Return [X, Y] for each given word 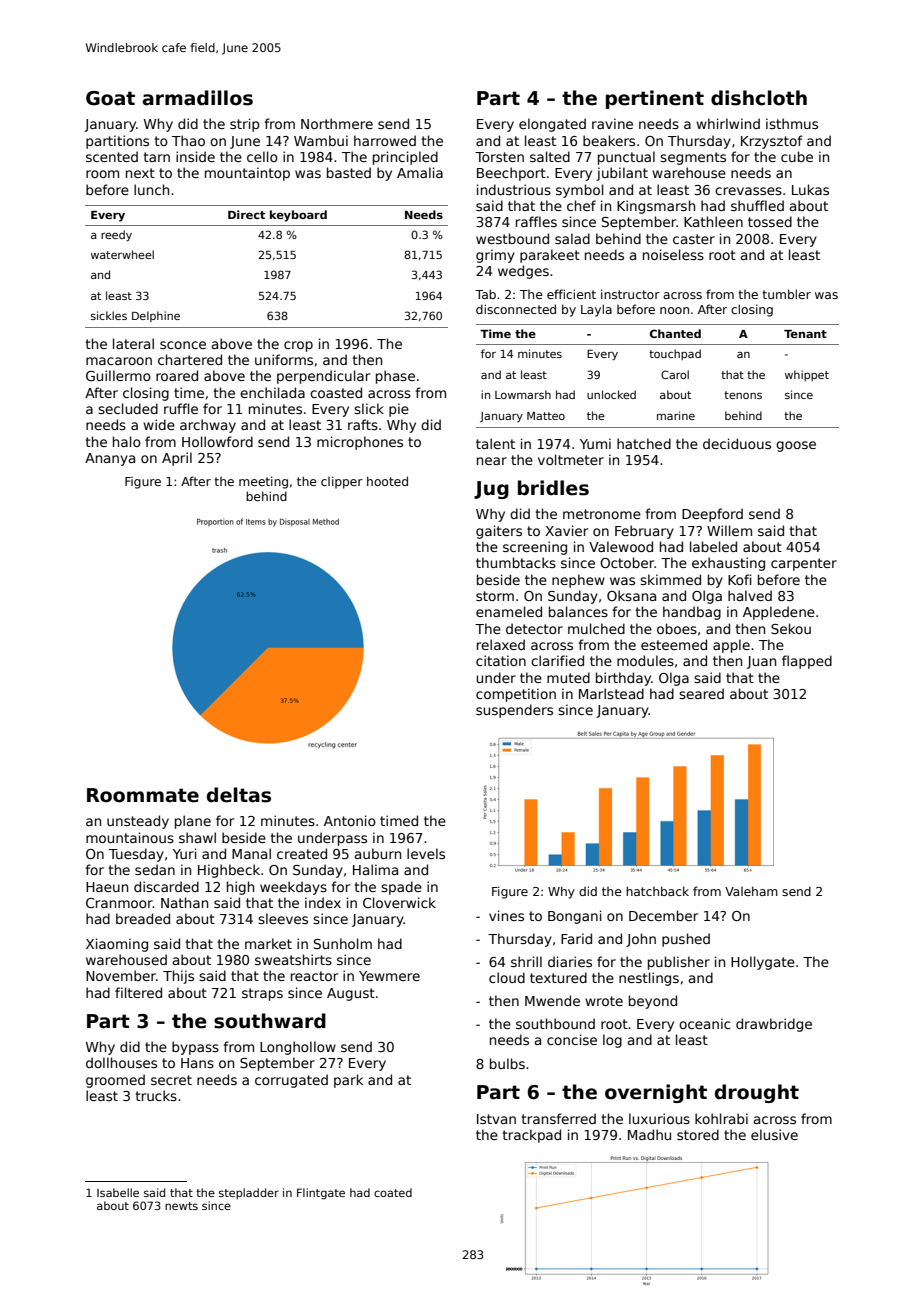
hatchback [657, 891]
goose [796, 446]
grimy [495, 256]
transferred [559, 1118]
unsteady [138, 822]
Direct [246, 214]
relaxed [501, 644]
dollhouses [121, 1062]
